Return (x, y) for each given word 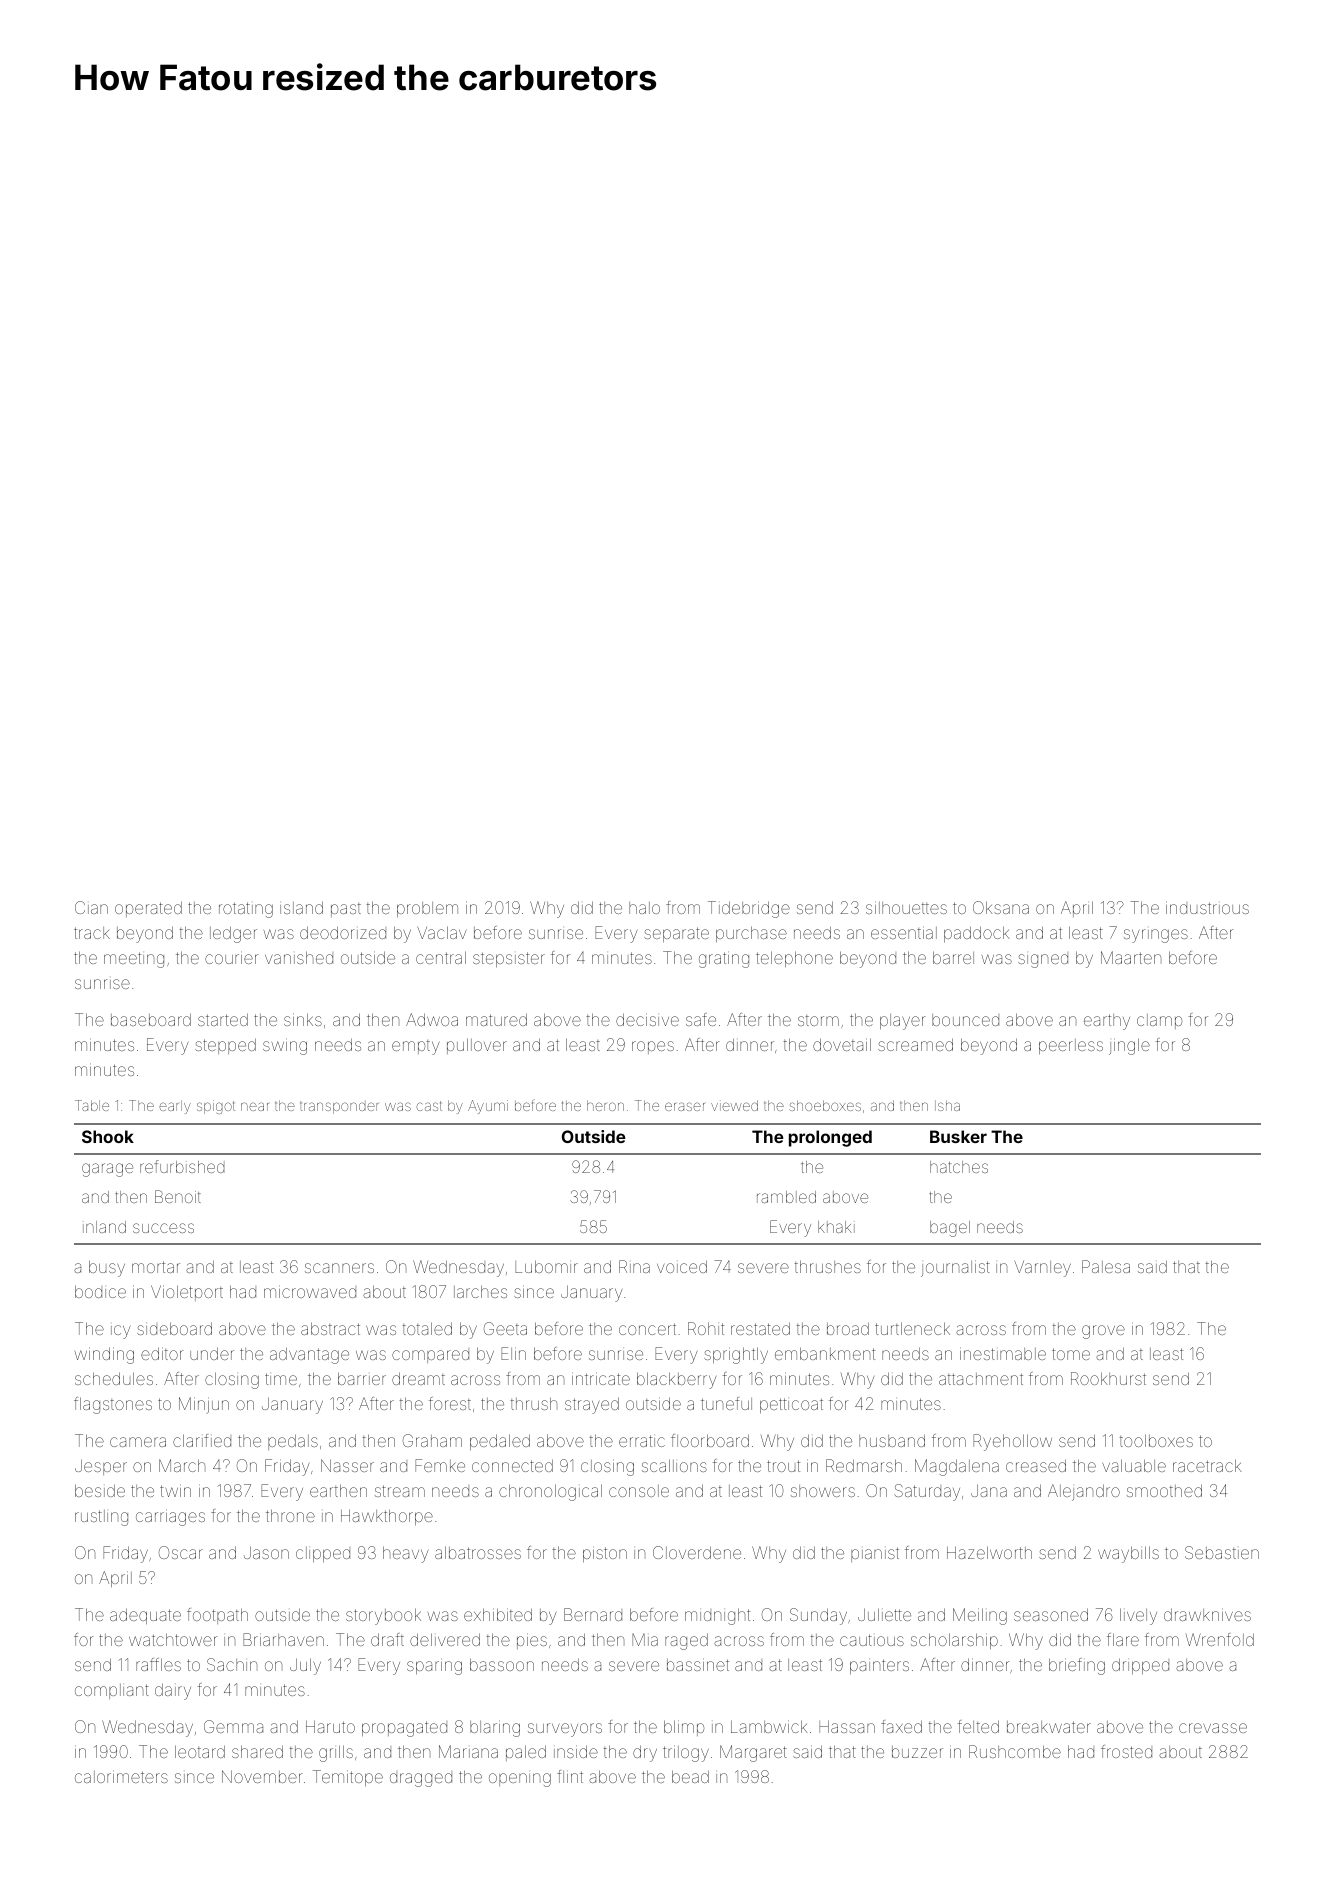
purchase (751, 934)
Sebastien (1222, 1552)
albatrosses (478, 1552)
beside (100, 1490)
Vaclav (441, 932)
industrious (1207, 907)
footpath (217, 1616)
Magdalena (957, 1467)
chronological (550, 1492)
